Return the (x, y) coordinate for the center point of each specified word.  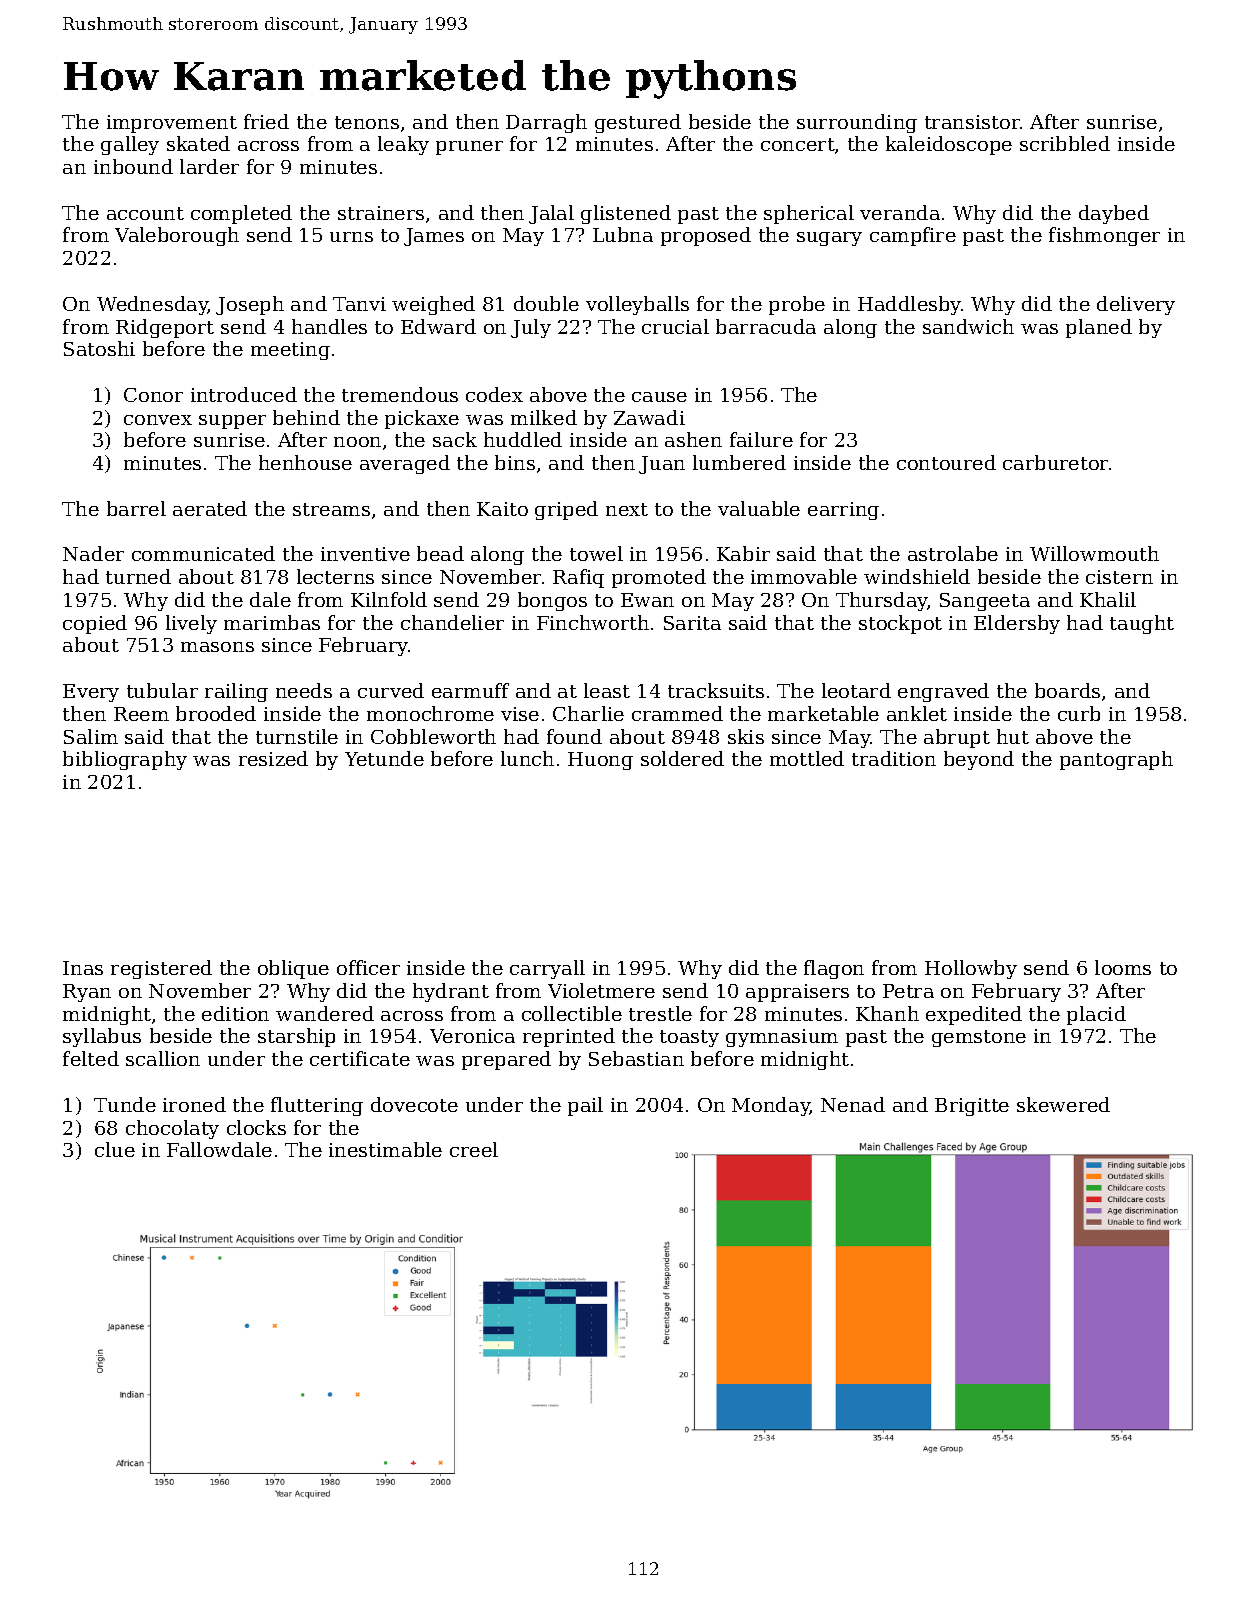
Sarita (692, 623)
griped (566, 510)
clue (115, 1149)
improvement (172, 124)
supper (232, 422)
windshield (917, 576)
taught (1142, 624)
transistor (972, 122)
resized (273, 758)
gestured (638, 123)
